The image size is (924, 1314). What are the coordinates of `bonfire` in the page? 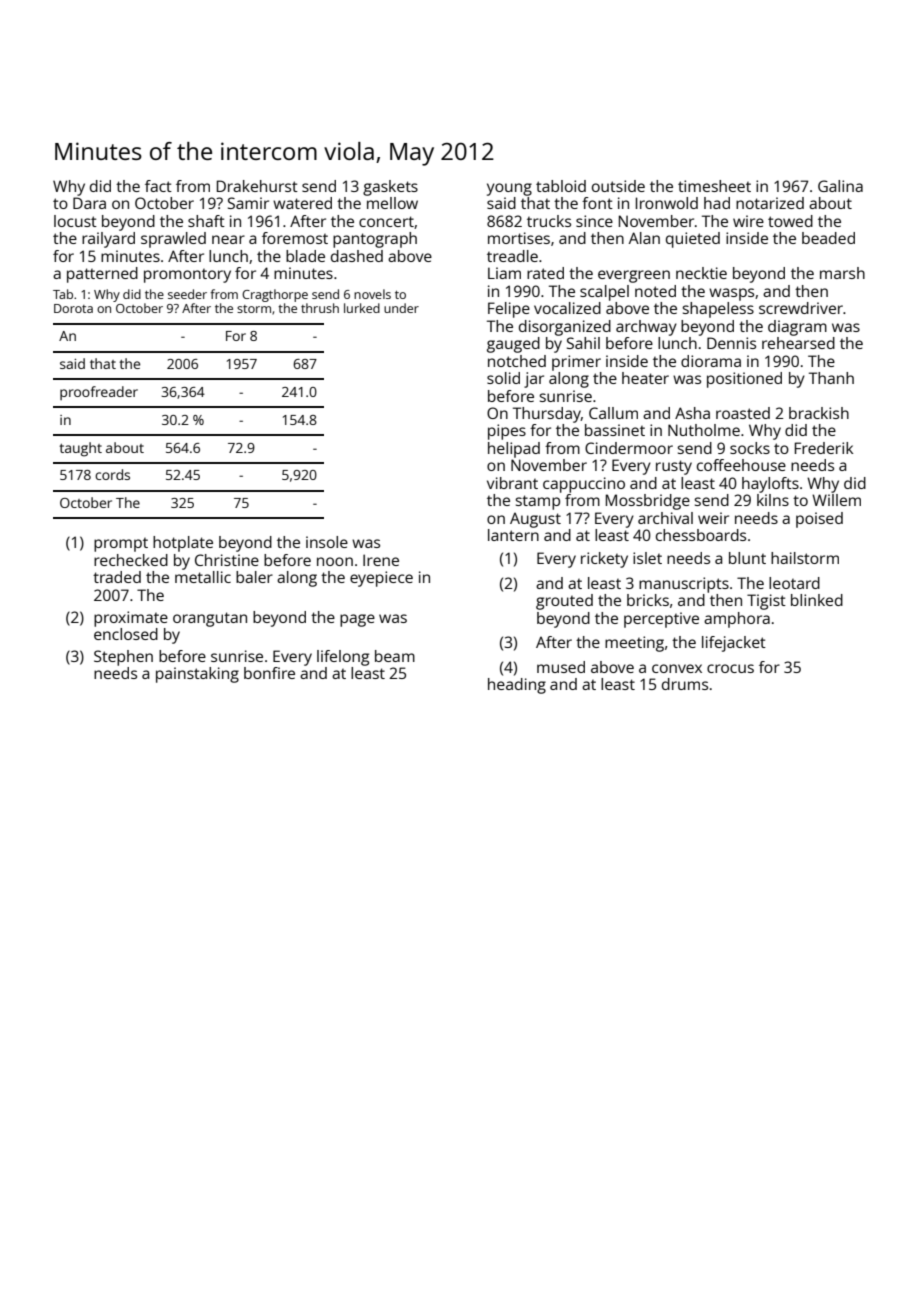 It's located at (269, 673).
